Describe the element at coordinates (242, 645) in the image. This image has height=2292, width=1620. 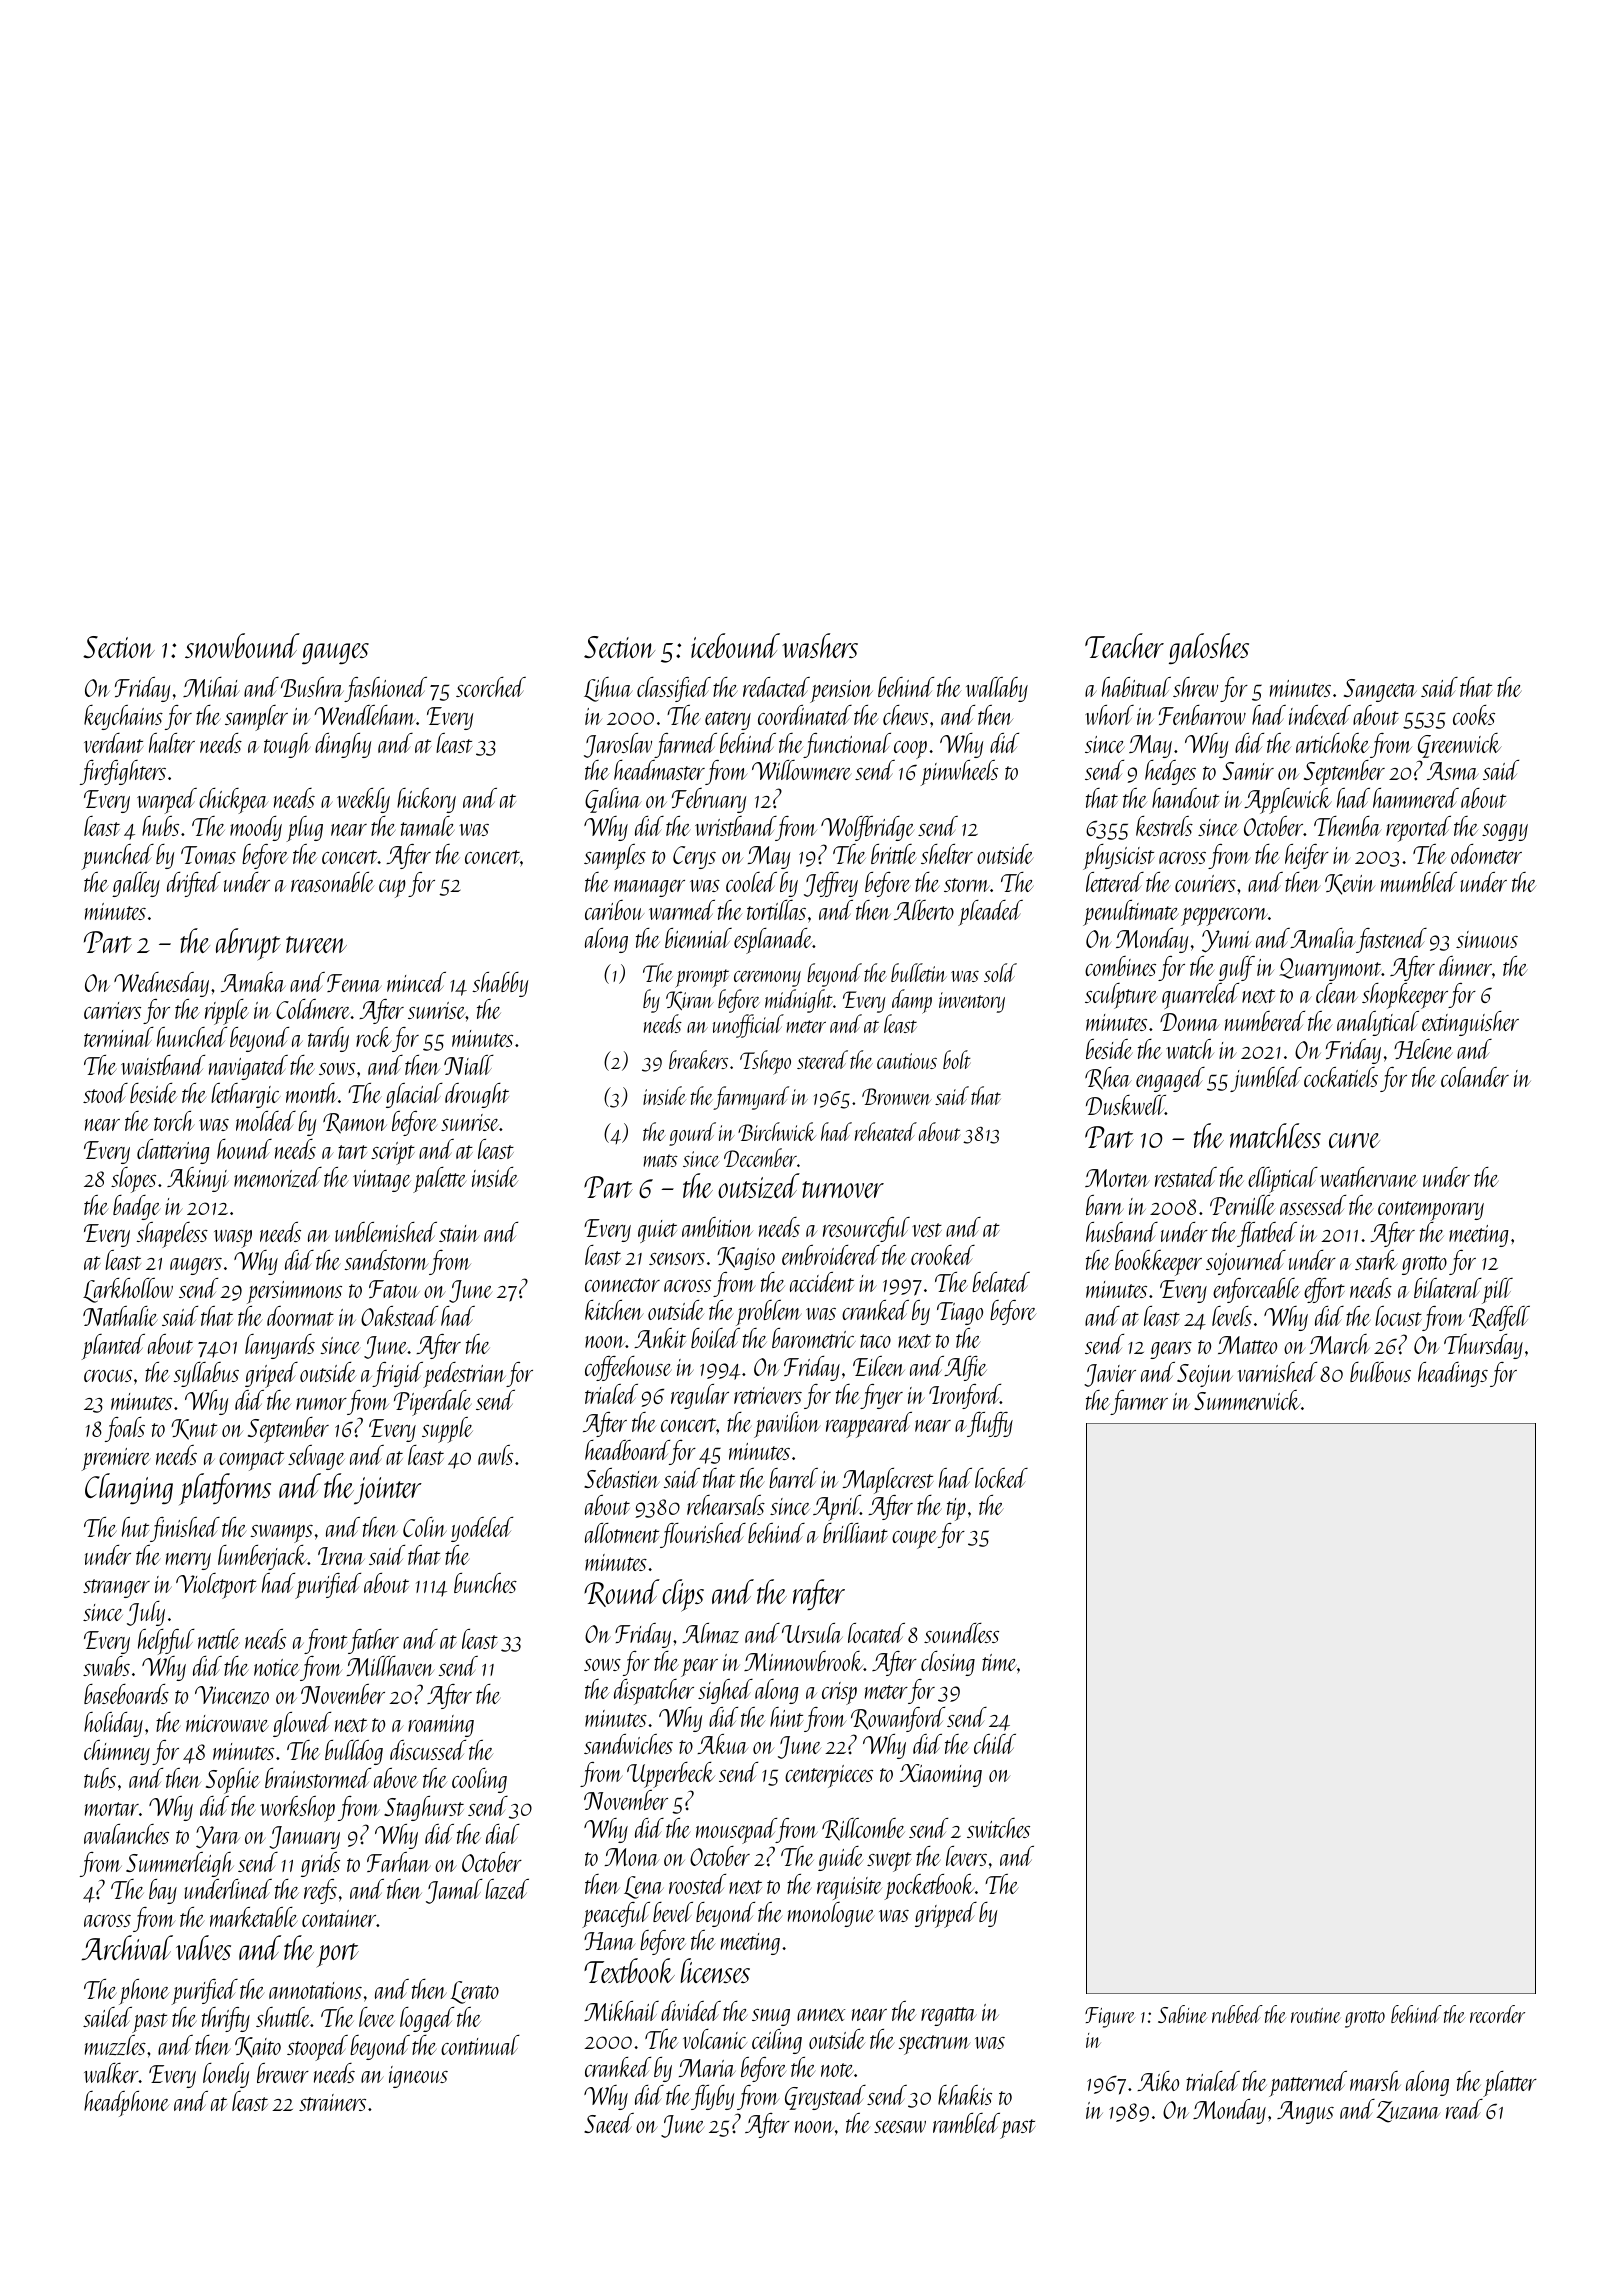
I see `snowbound` at that location.
